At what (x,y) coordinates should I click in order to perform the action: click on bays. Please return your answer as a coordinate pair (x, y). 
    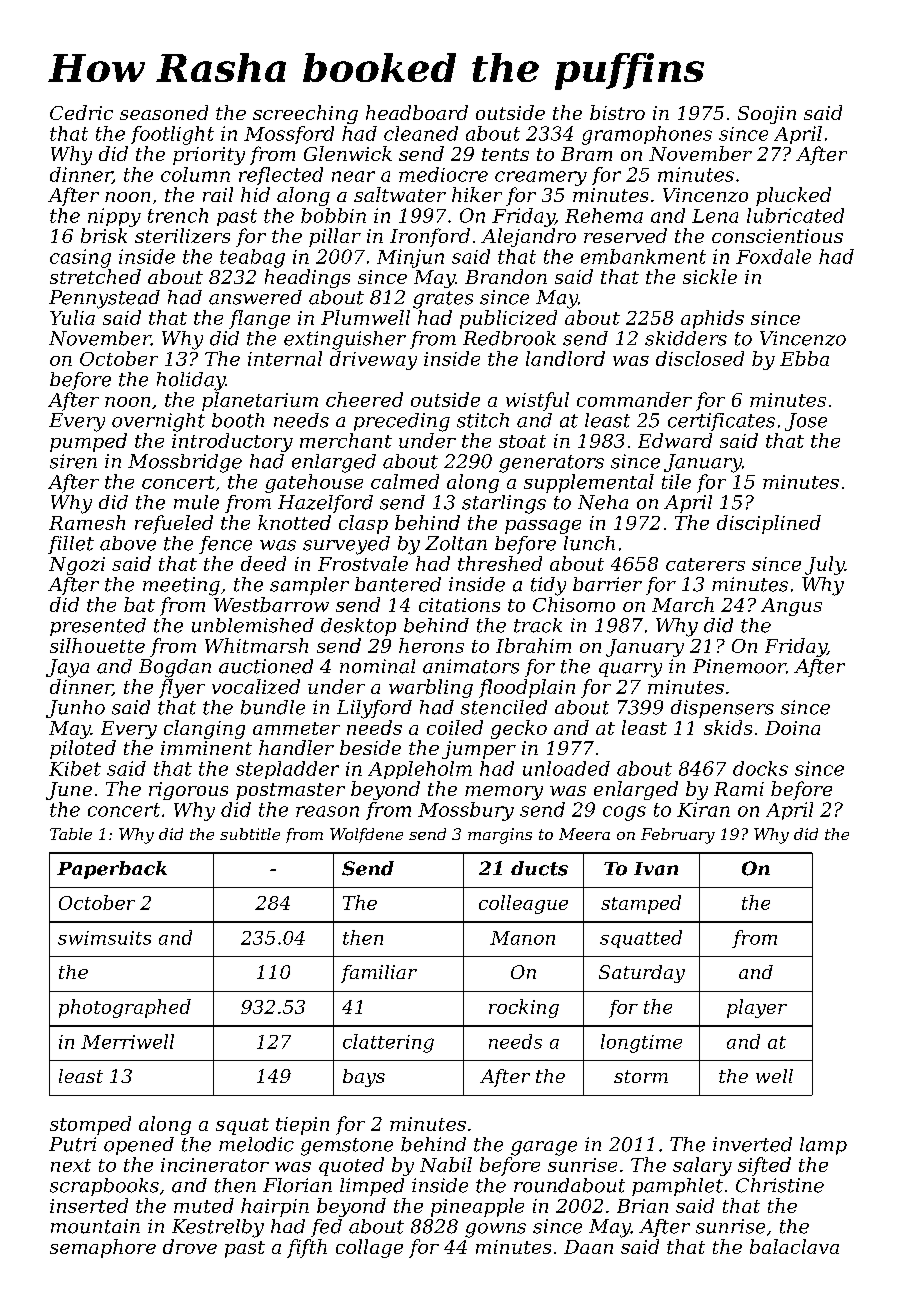
    Looking at the image, I should click on (364, 1078).
